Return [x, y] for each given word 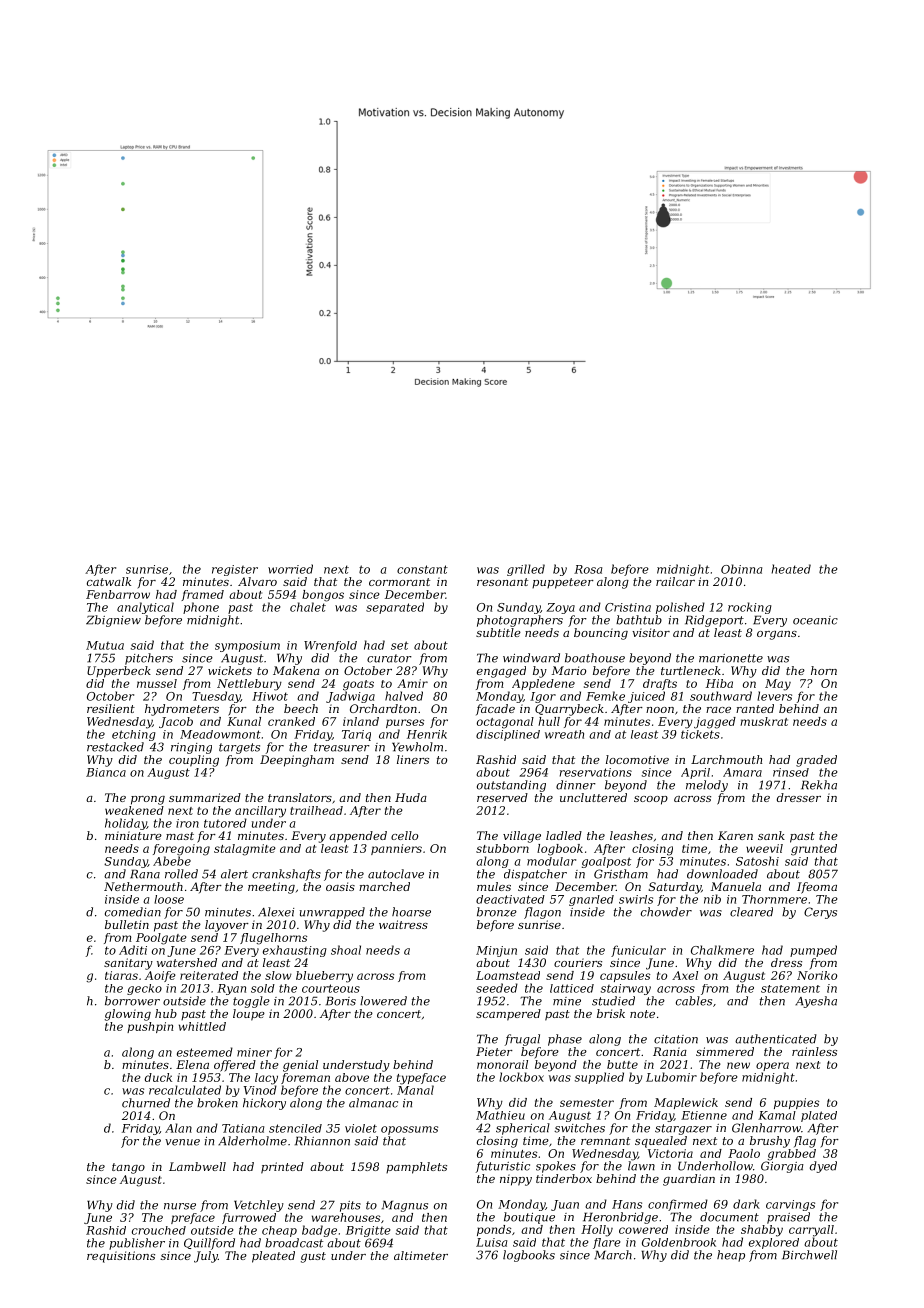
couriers [578, 962]
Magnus [405, 1206]
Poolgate [161, 939]
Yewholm [417, 747]
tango [128, 1168]
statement [790, 989]
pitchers [149, 659]
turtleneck [691, 670]
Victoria [670, 1153]
